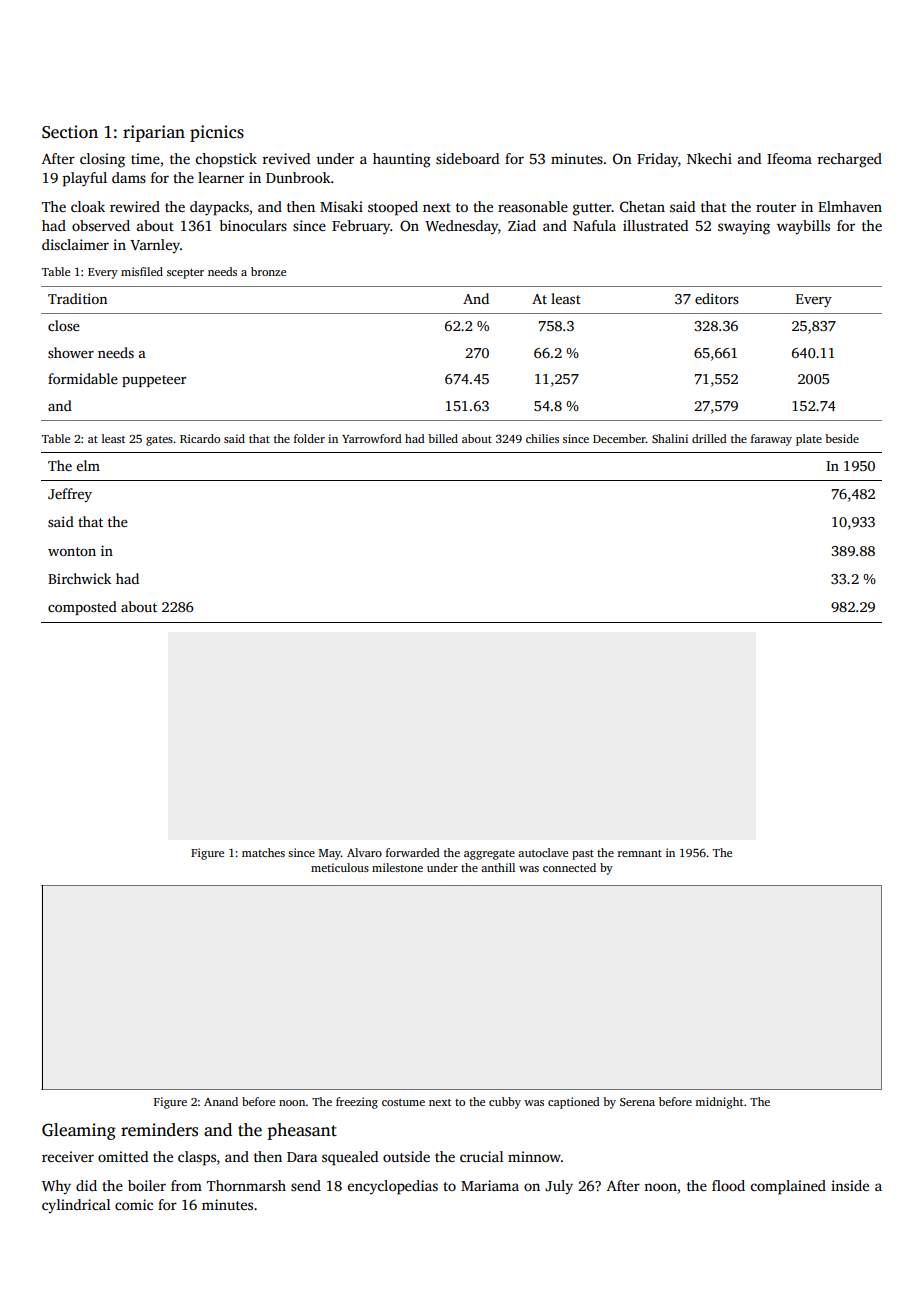  Describe the element at coordinates (443, 438) in the document. I see `billed` at that location.
